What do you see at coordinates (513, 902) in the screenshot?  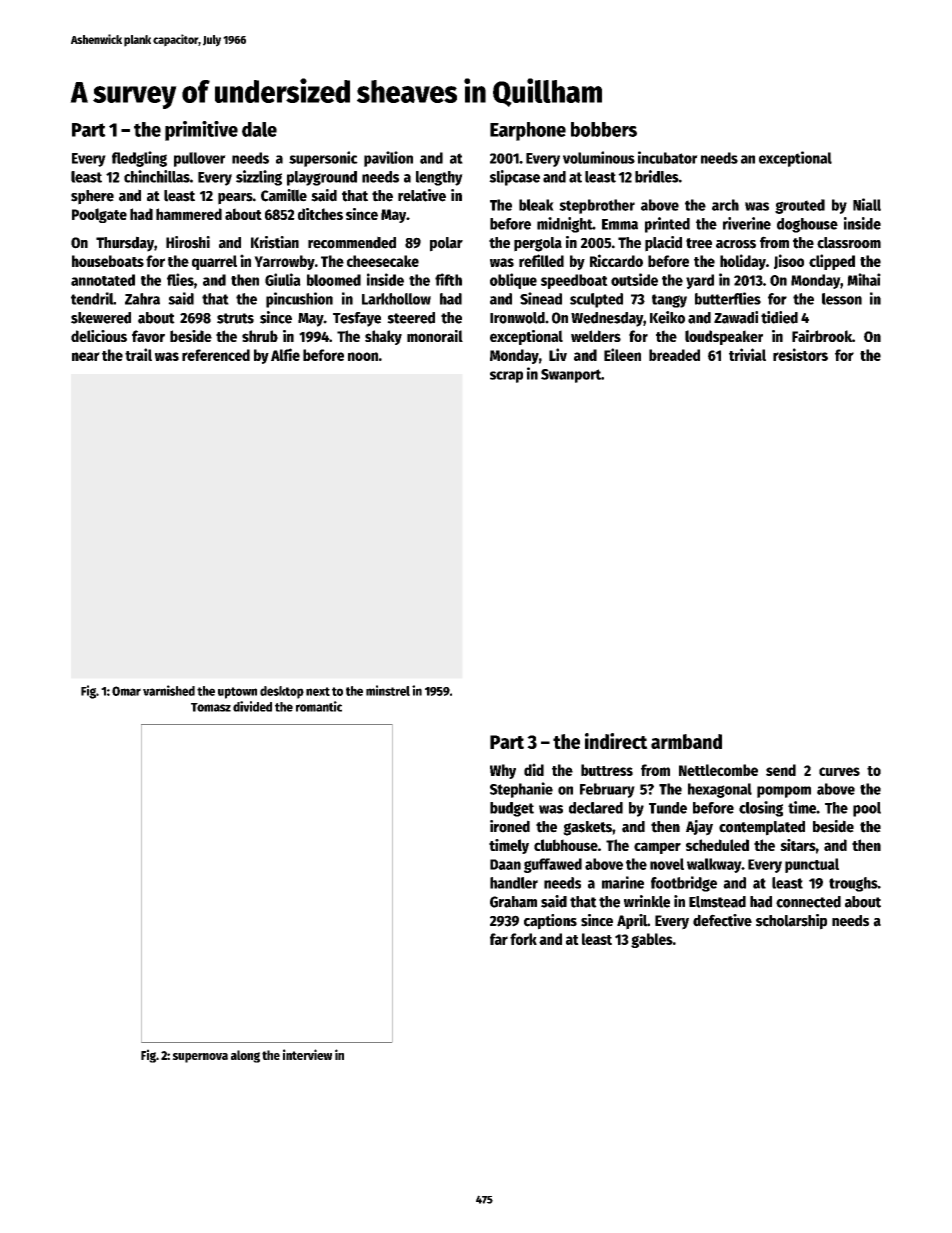 I see `Graham` at bounding box center [513, 902].
